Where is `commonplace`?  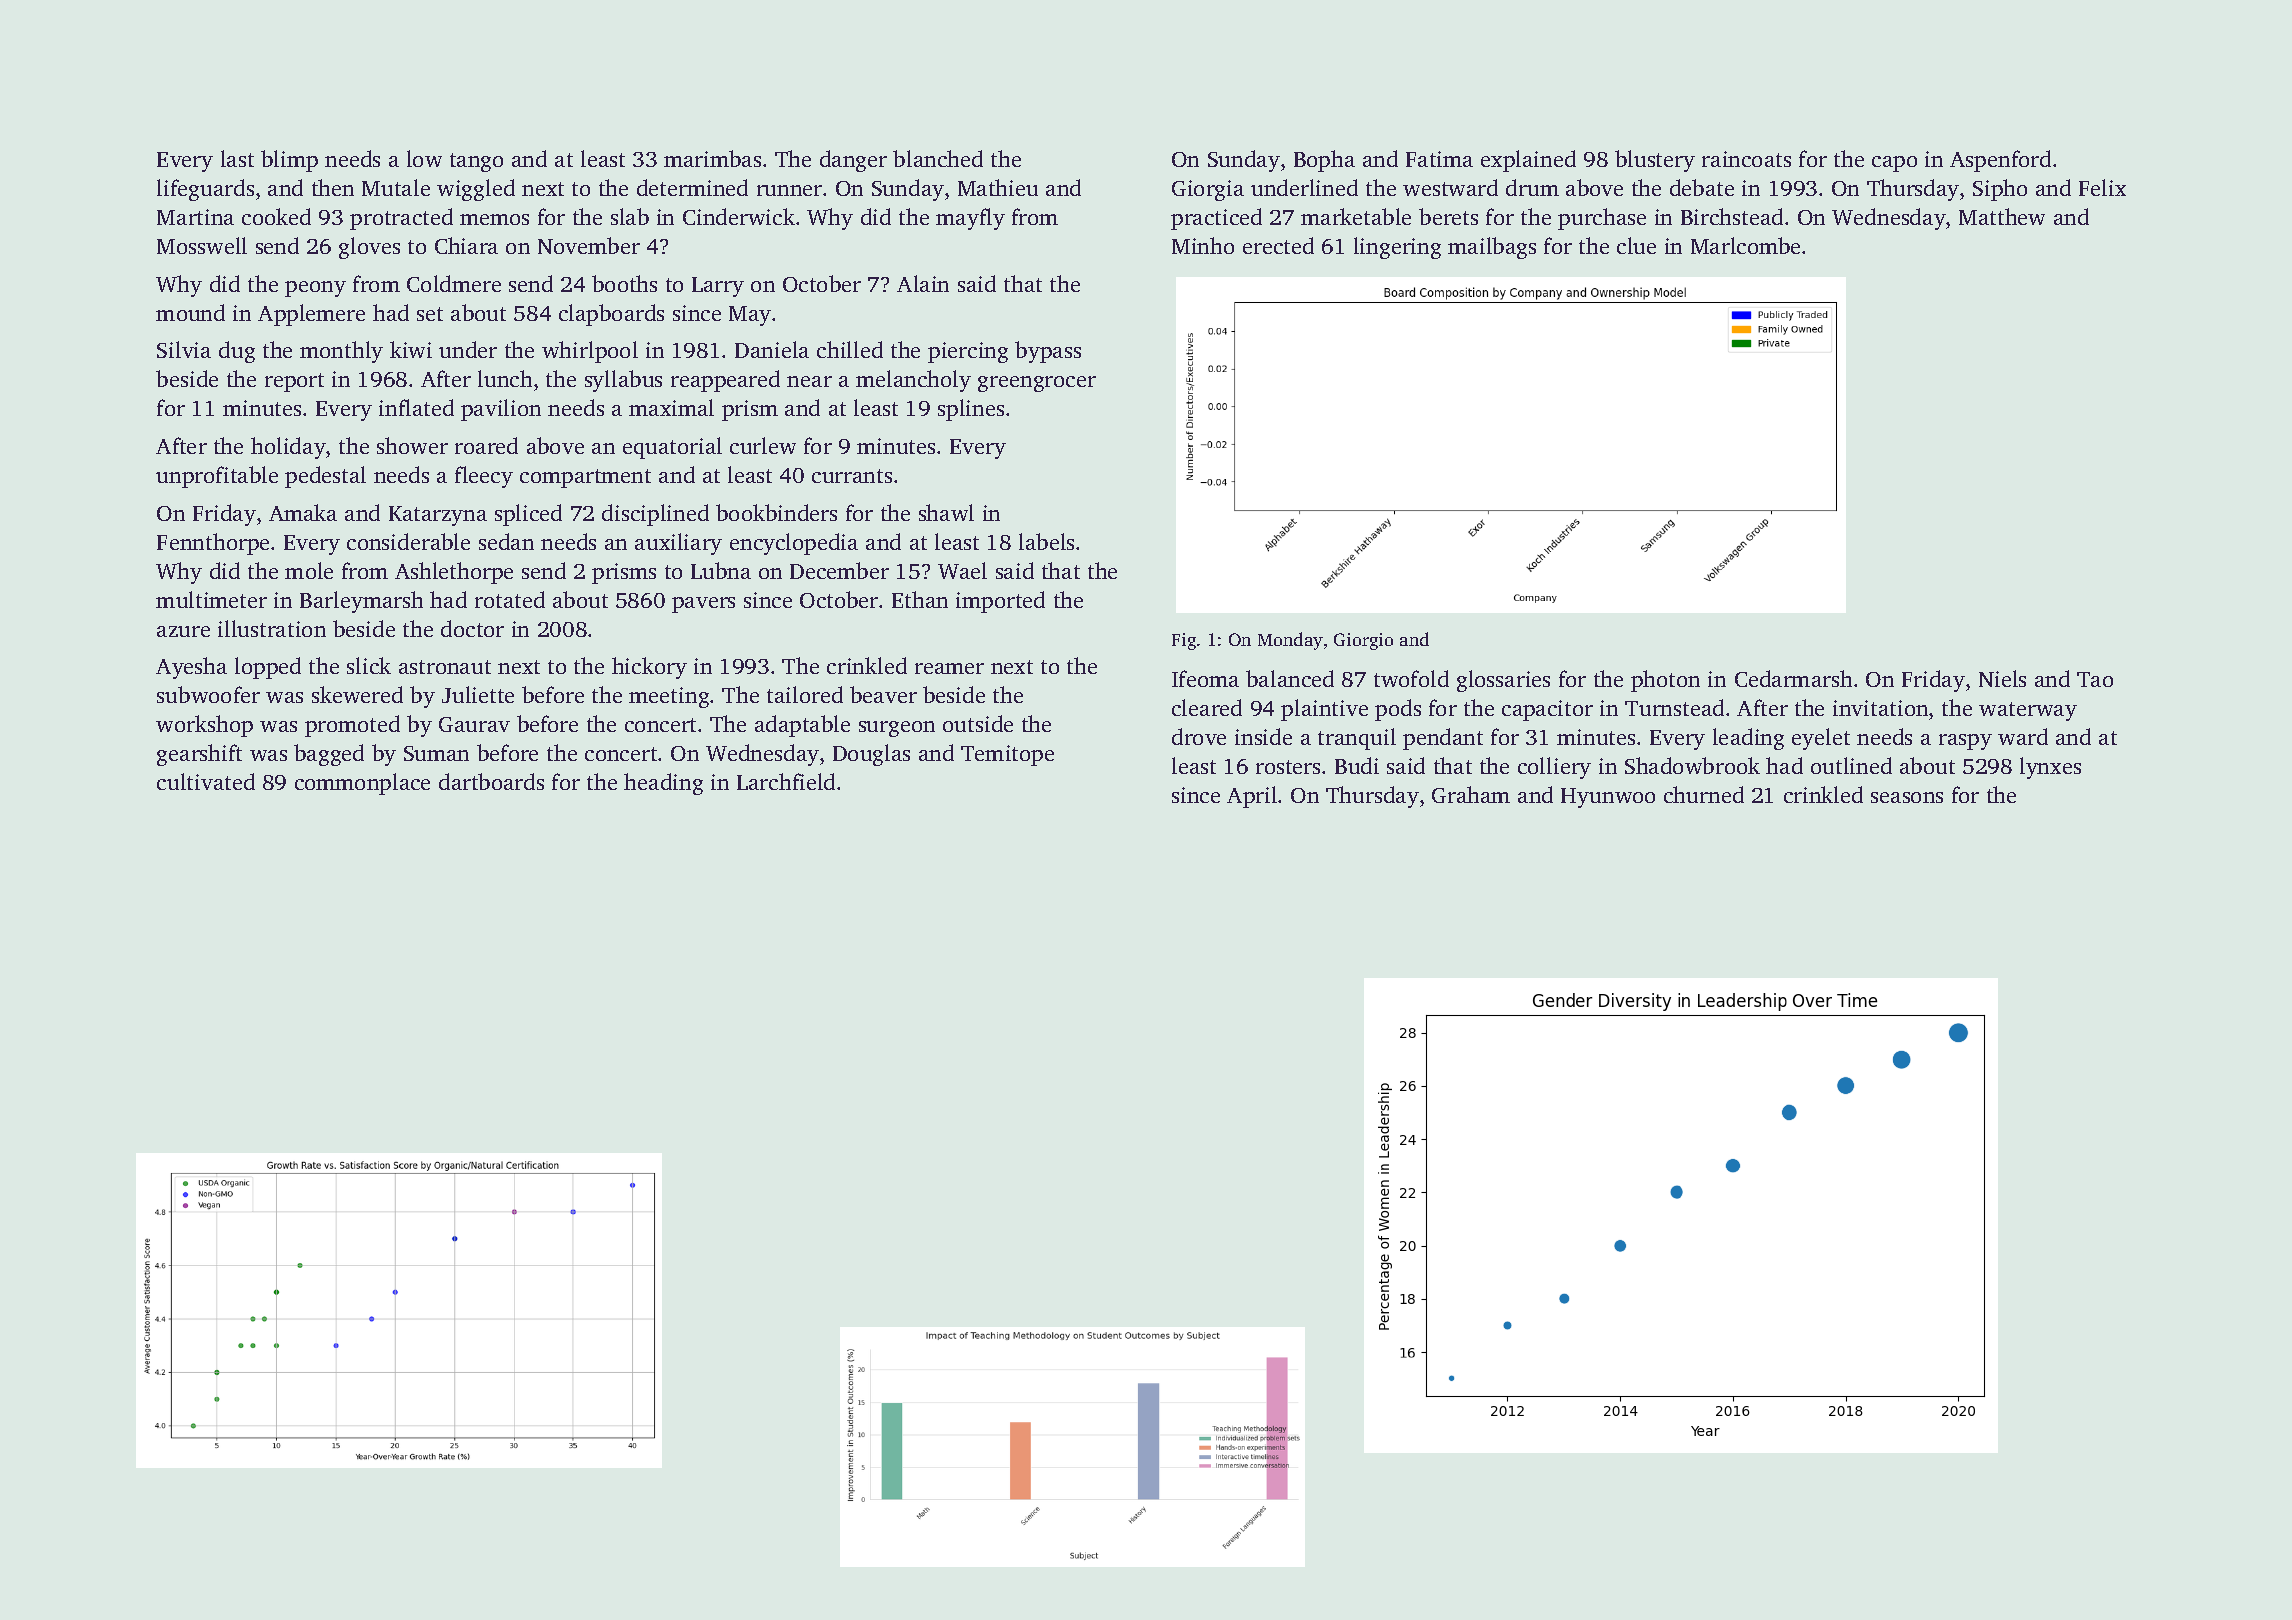
commonplace is located at coordinates (362, 784).
